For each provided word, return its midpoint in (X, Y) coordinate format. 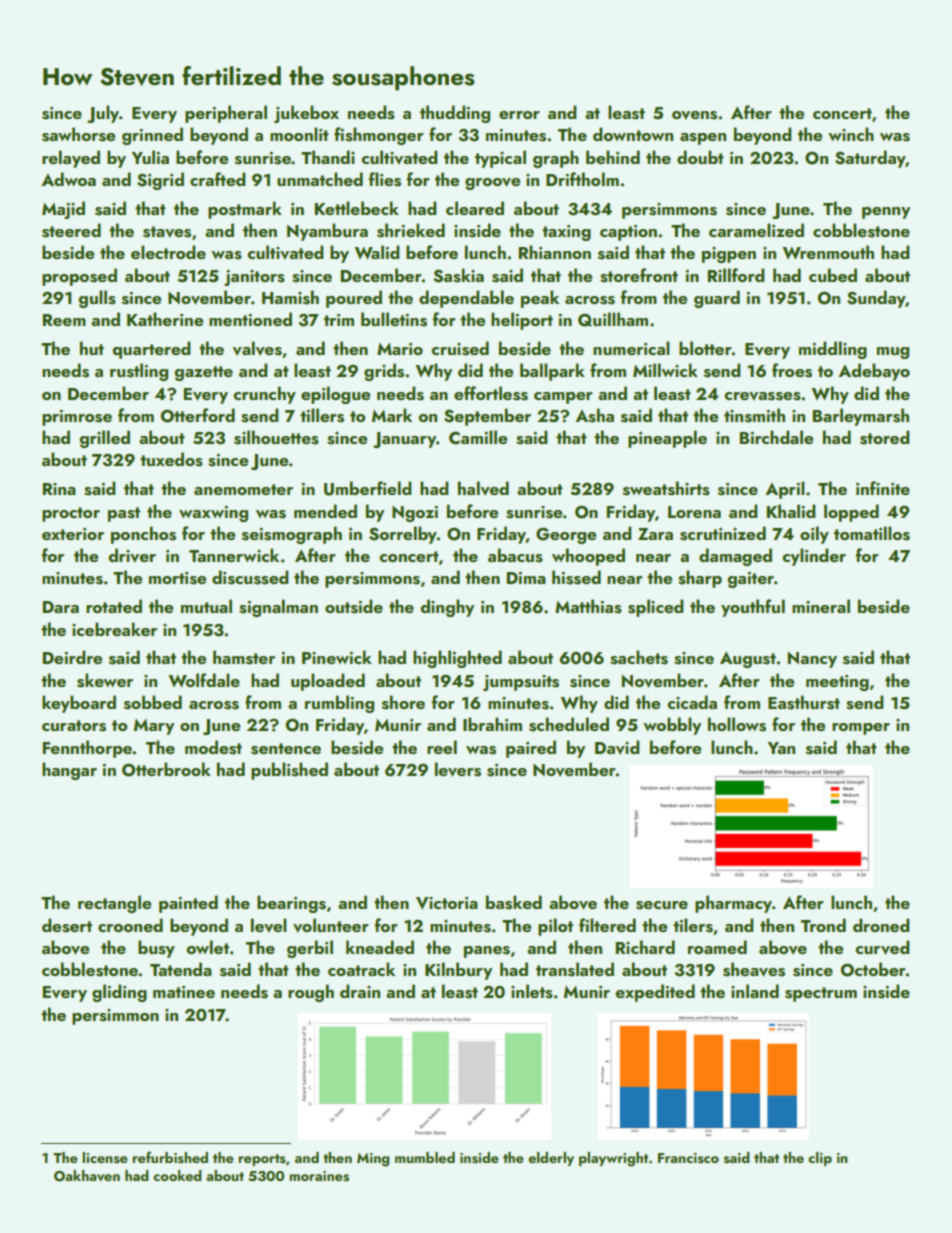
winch (851, 134)
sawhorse (78, 134)
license (105, 1158)
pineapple (667, 439)
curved (882, 947)
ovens (694, 115)
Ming (373, 1160)
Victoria (447, 903)
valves (257, 348)
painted (188, 904)
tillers (322, 415)
